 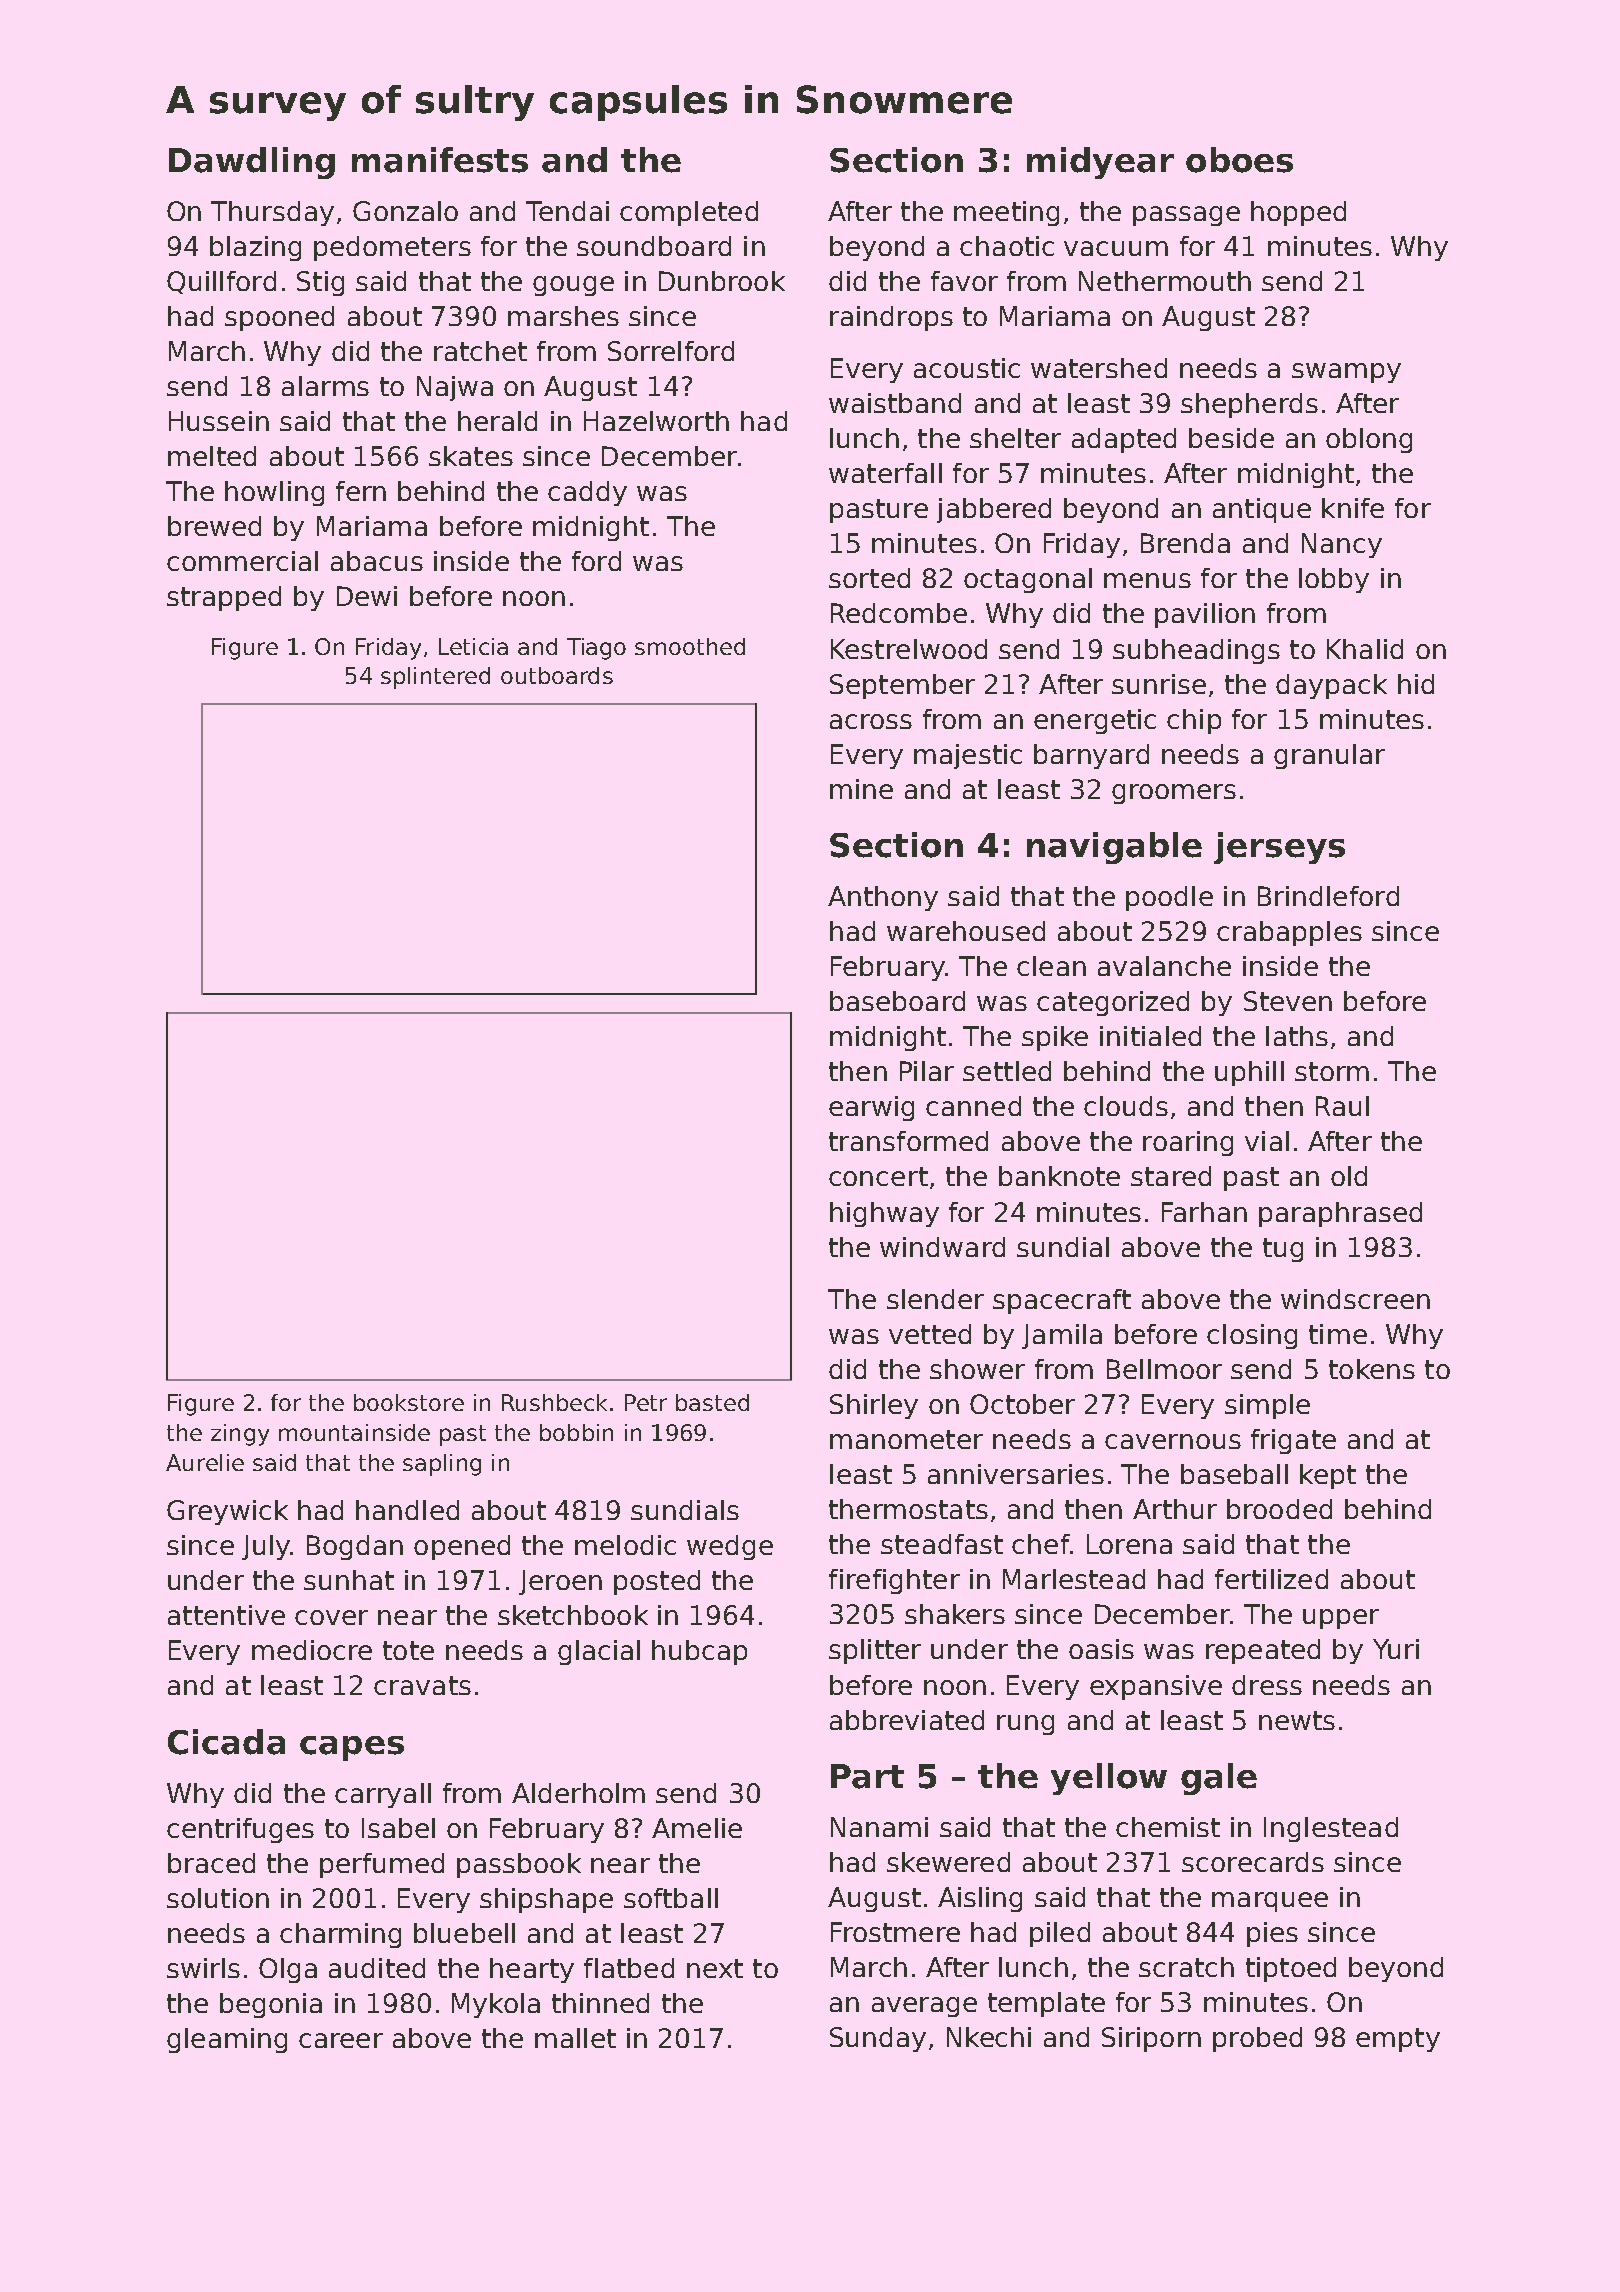 I want to click on splintered, so click(x=435, y=678).
